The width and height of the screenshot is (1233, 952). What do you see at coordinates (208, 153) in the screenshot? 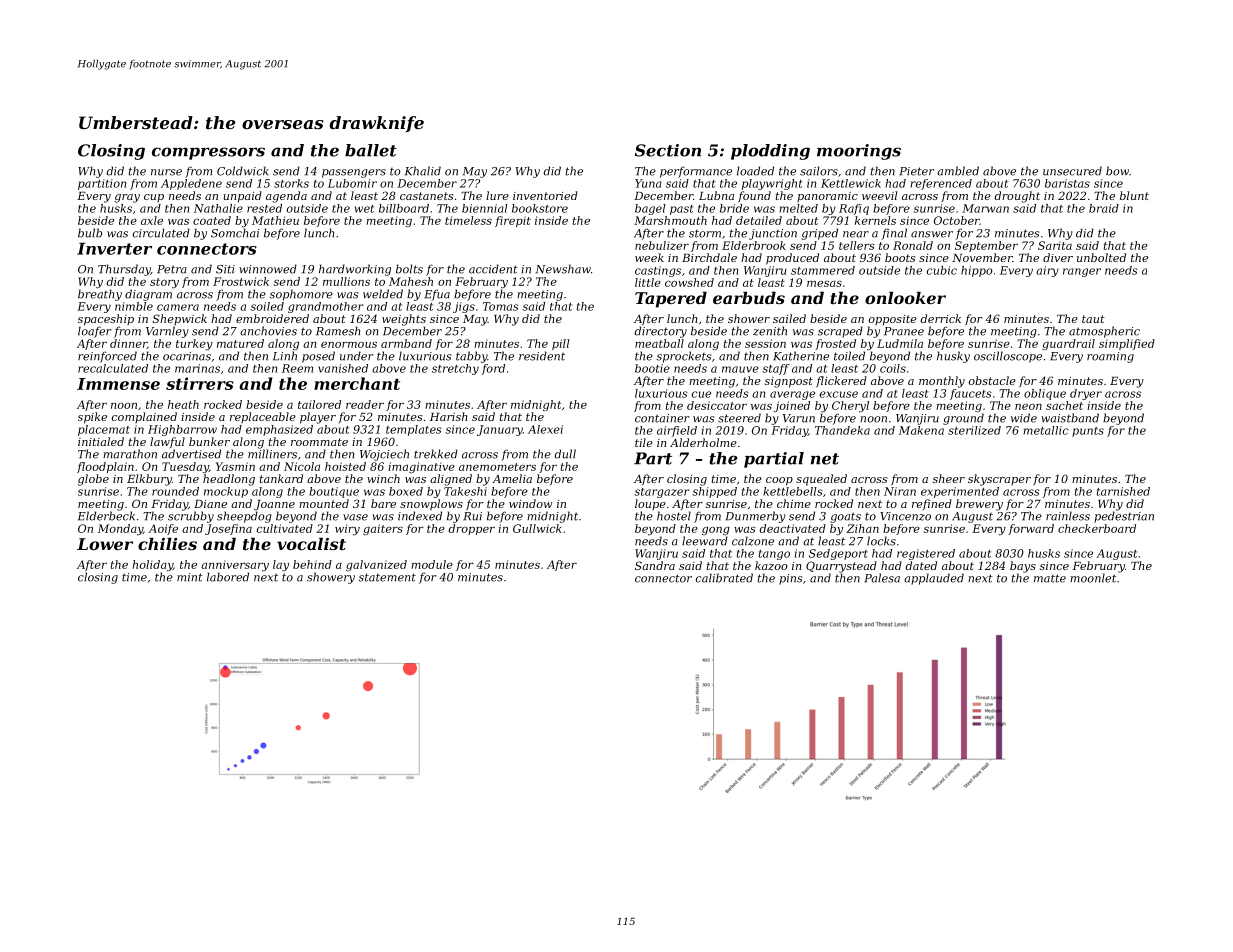
I see `compressors` at bounding box center [208, 153].
